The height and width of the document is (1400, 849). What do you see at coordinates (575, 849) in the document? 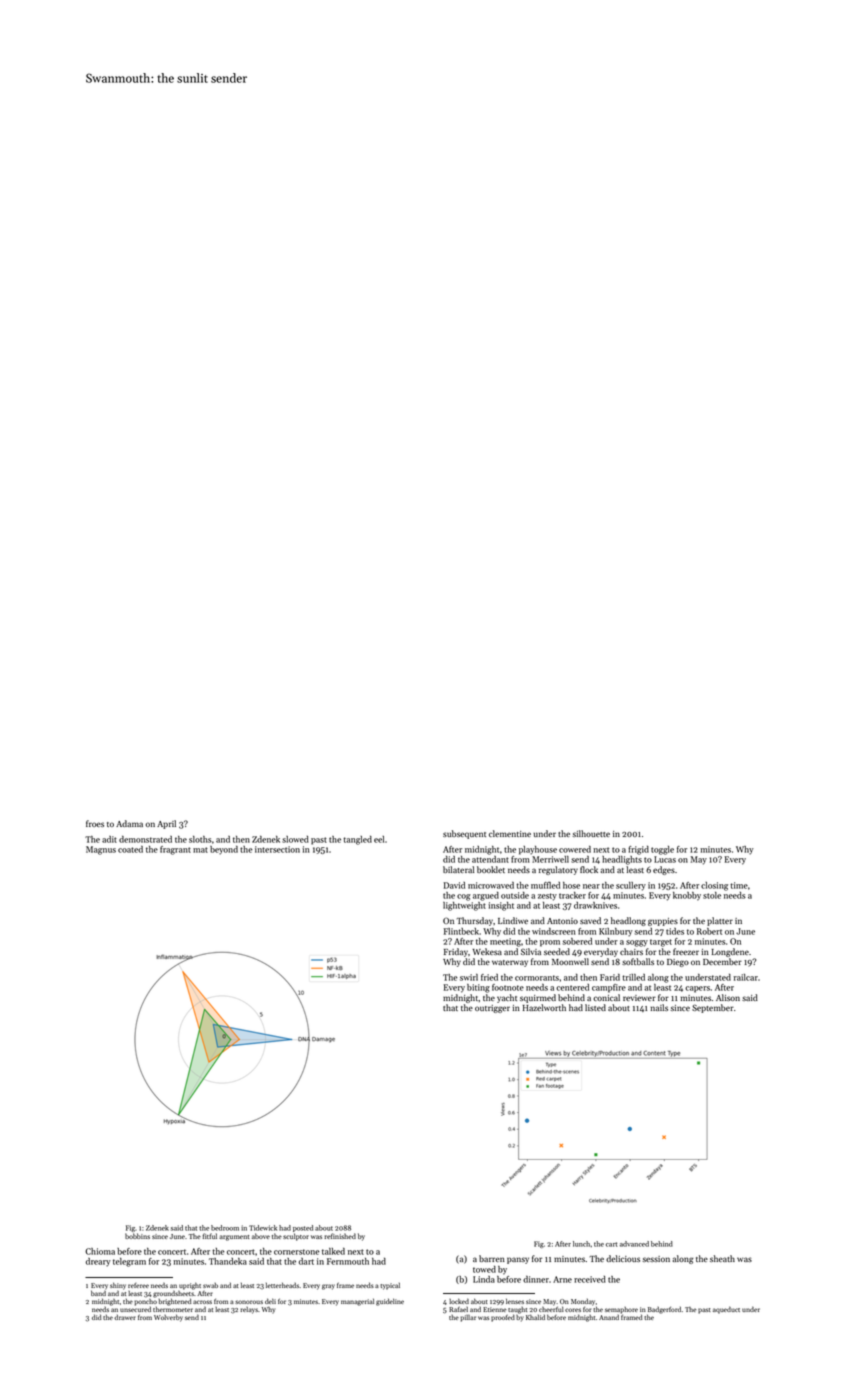
I see `cowered` at bounding box center [575, 849].
